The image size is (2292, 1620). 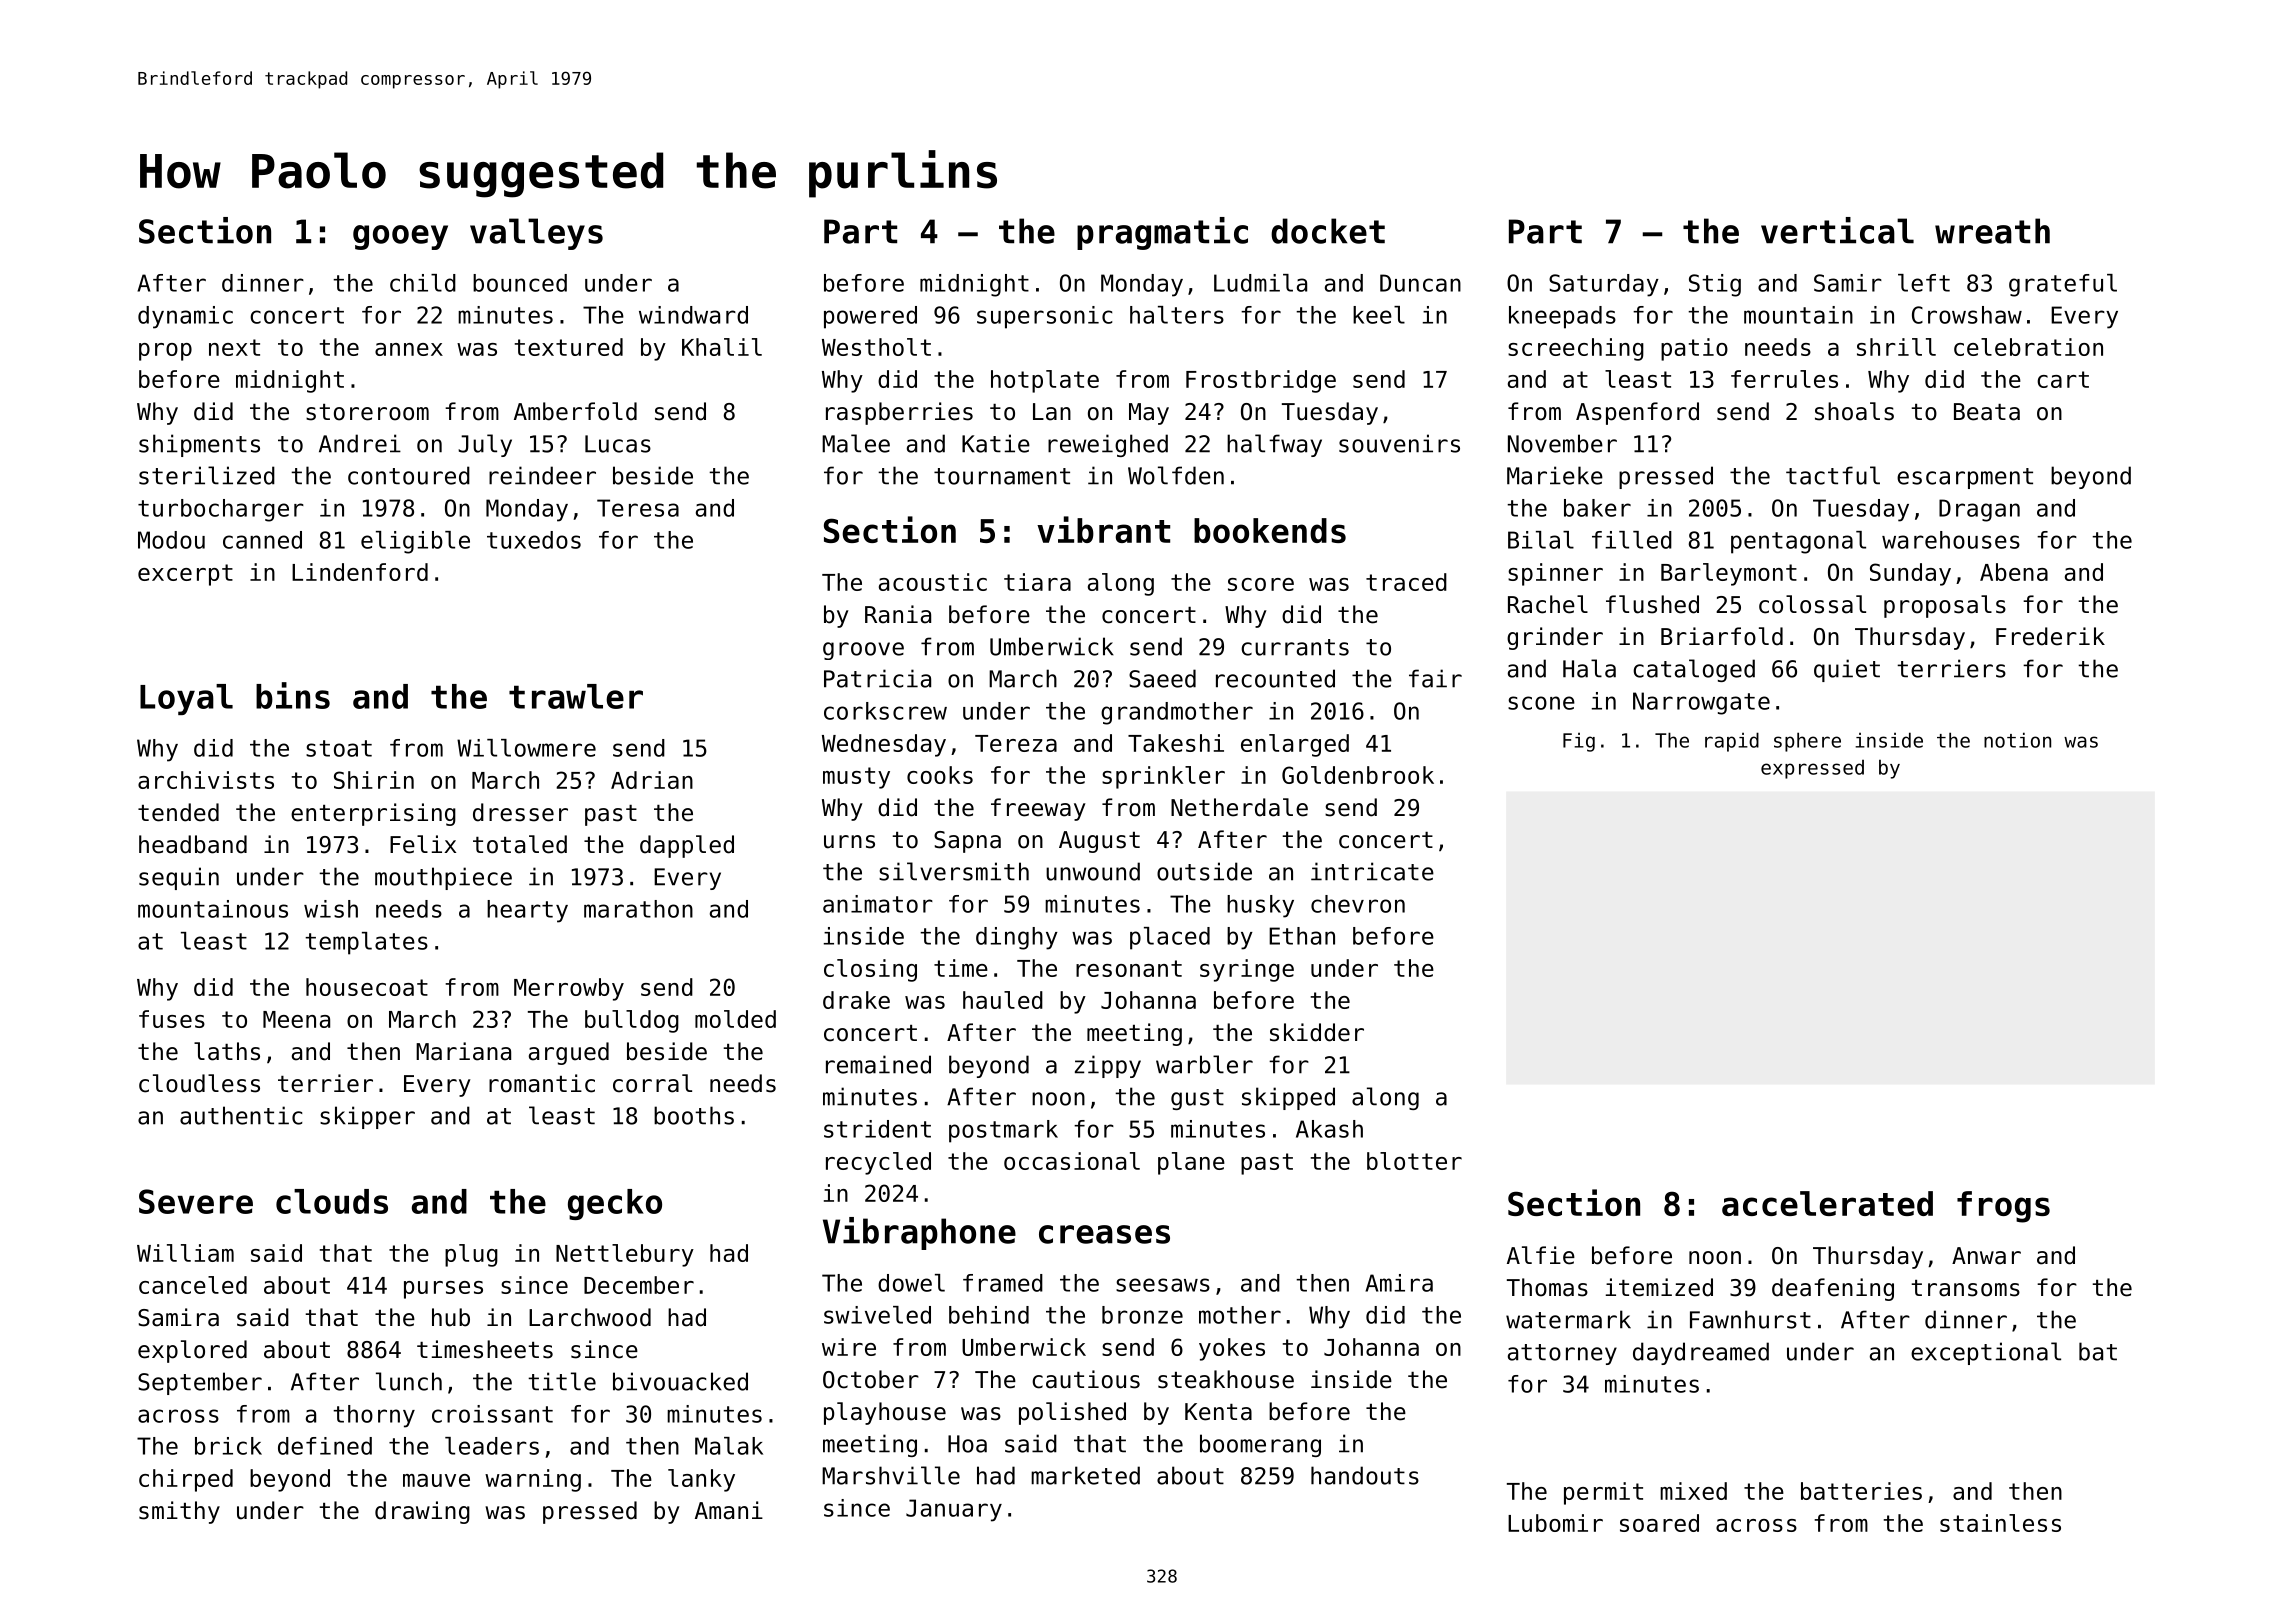 What do you see at coordinates (234, 347) in the screenshot?
I see `next` at bounding box center [234, 347].
